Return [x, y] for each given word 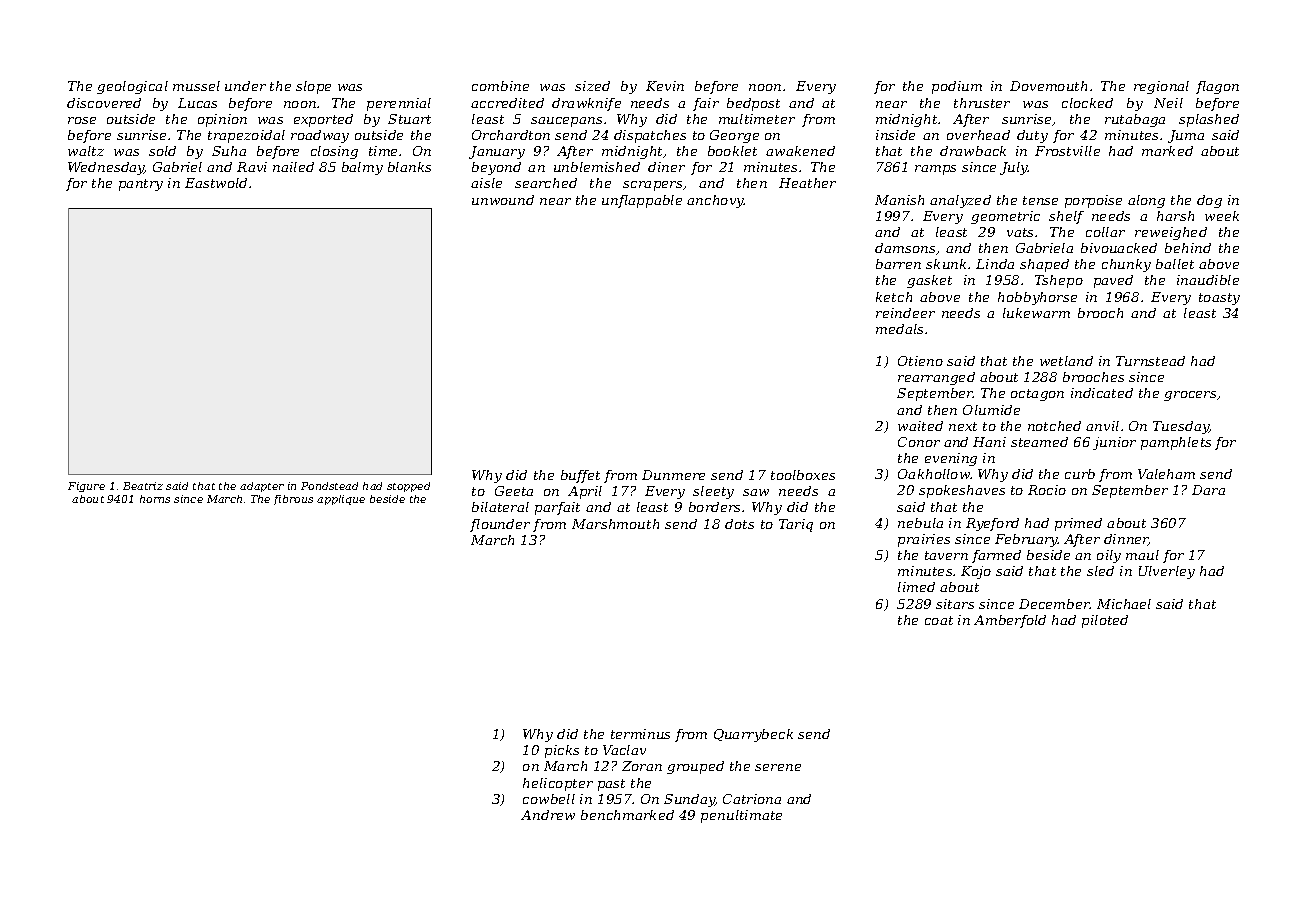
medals [899, 329]
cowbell [549, 799]
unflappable [642, 201]
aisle [486, 183]
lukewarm [1036, 313]
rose [82, 120]
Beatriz [143, 486]
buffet [580, 476]
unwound [503, 200]
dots [739, 524]
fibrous [293, 500]
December [1054, 604]
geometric [1005, 217]
